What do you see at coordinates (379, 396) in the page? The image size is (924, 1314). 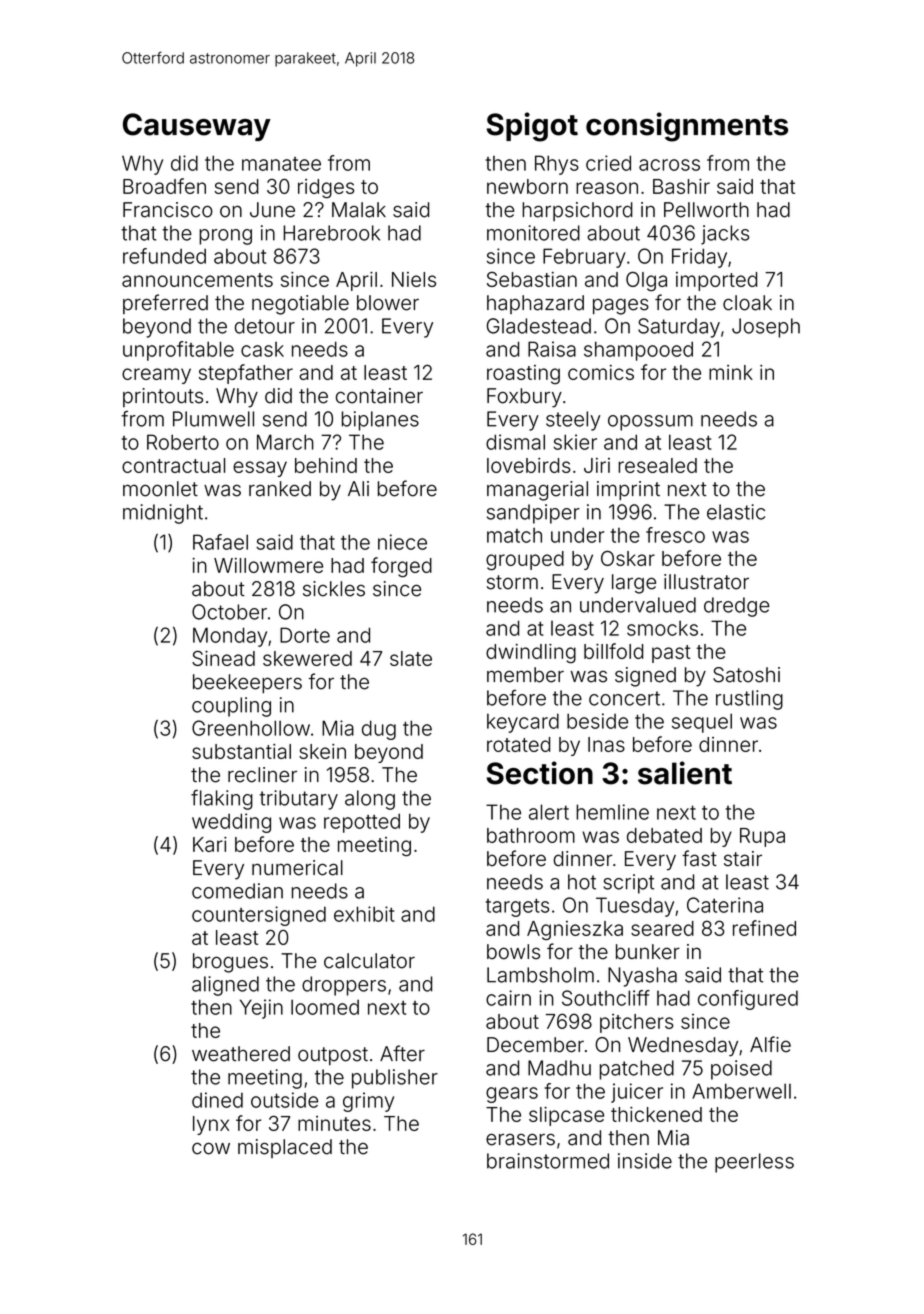 I see `container` at bounding box center [379, 396].
